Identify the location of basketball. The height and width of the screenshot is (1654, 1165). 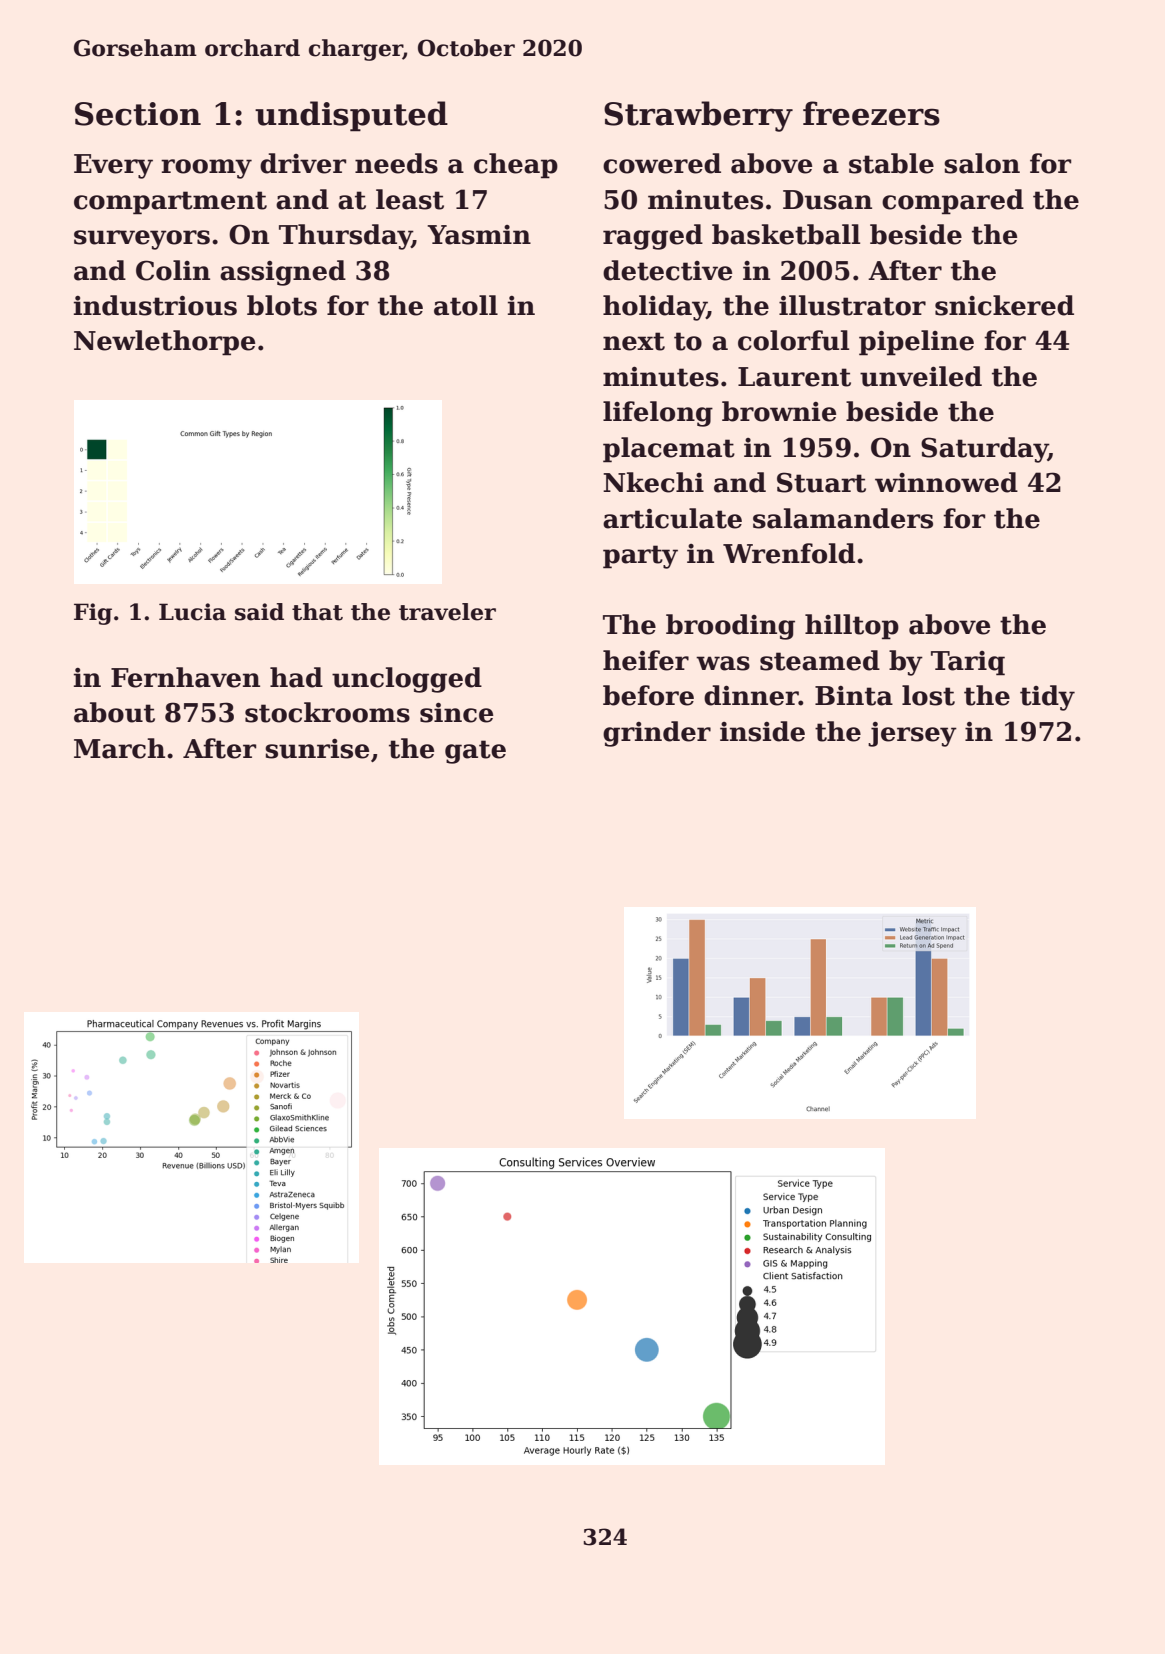
(786, 234).
